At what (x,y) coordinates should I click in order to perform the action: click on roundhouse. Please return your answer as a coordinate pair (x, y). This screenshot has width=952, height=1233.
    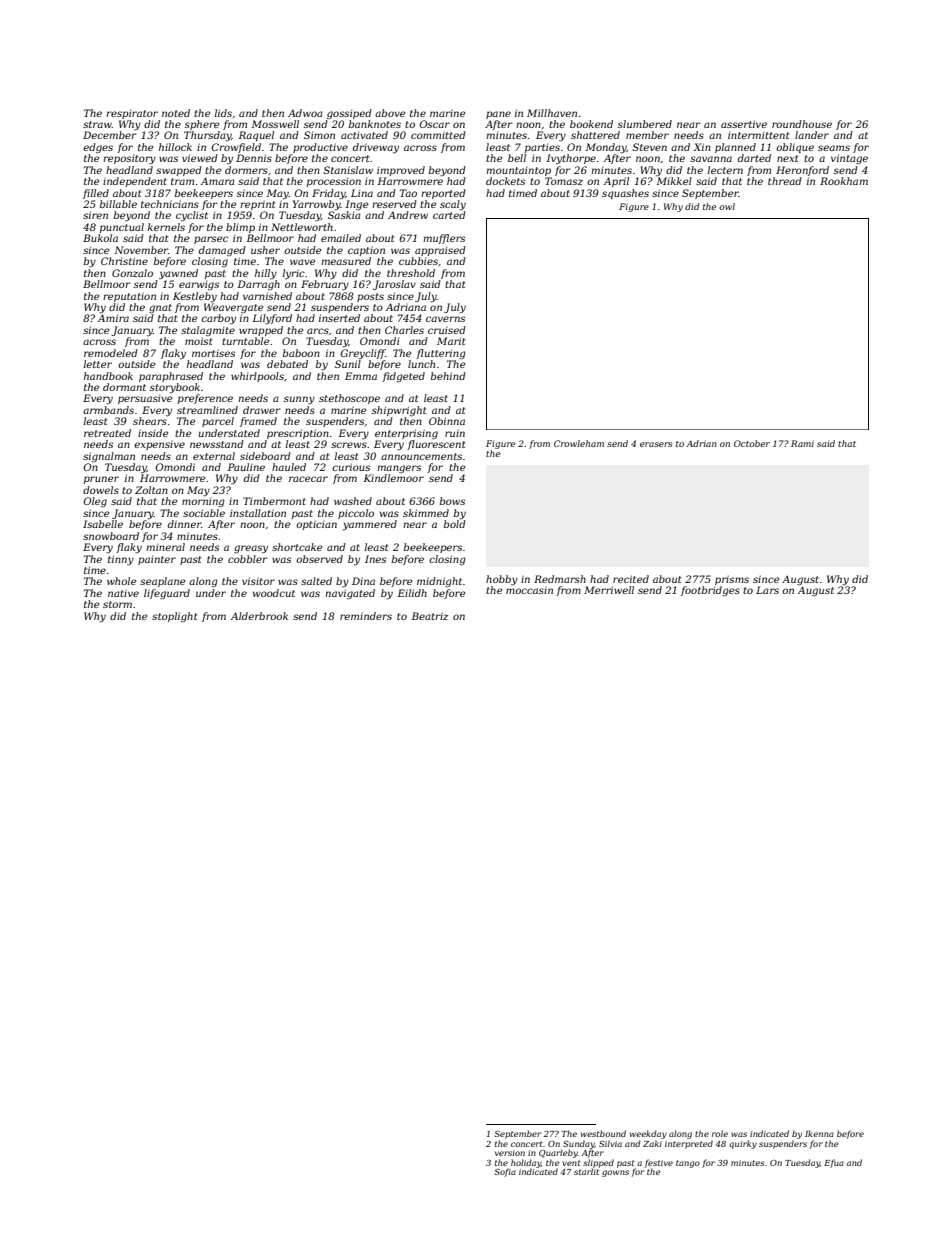
    Looking at the image, I should click on (802, 124).
